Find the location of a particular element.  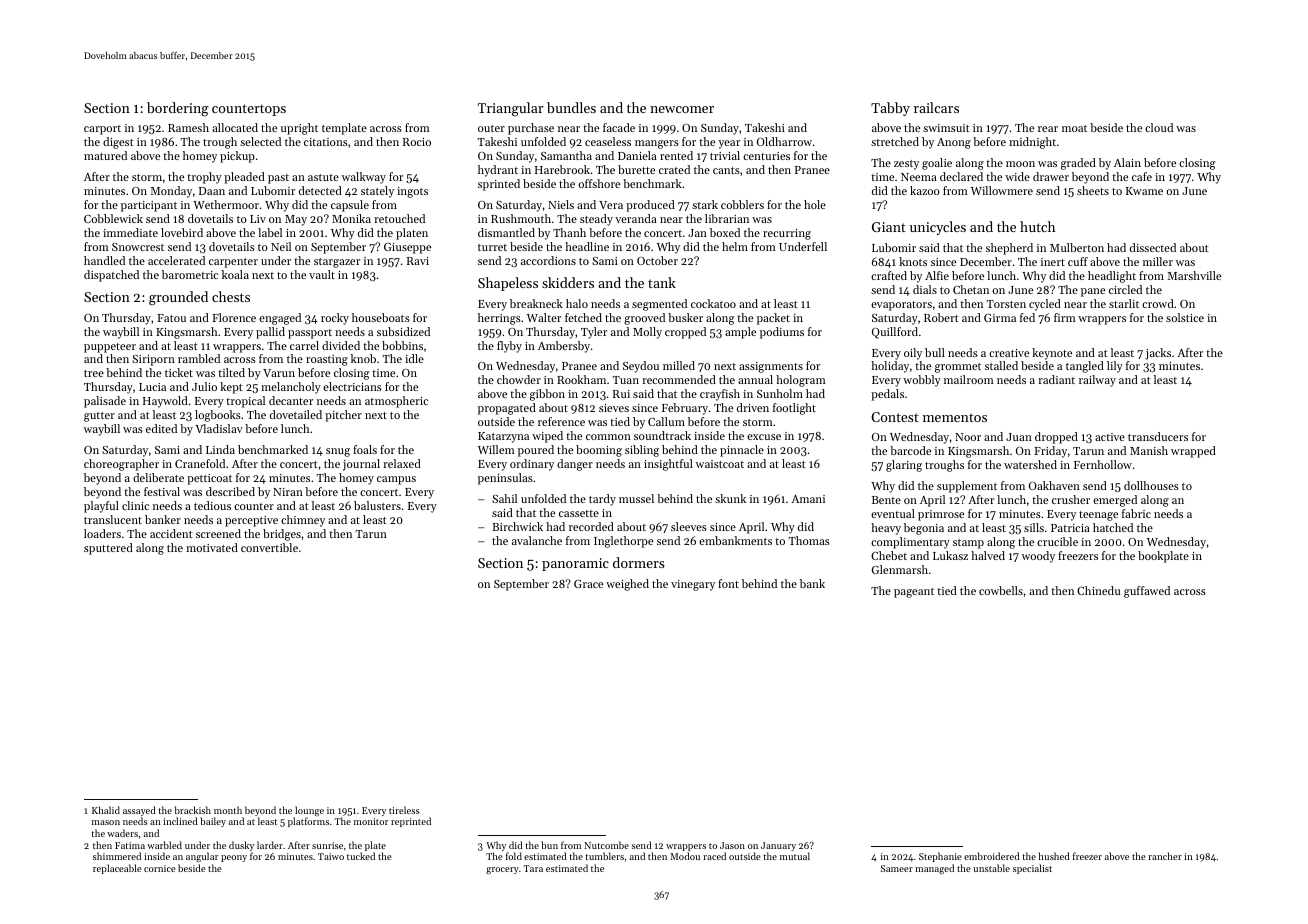

knots is located at coordinates (913, 261).
